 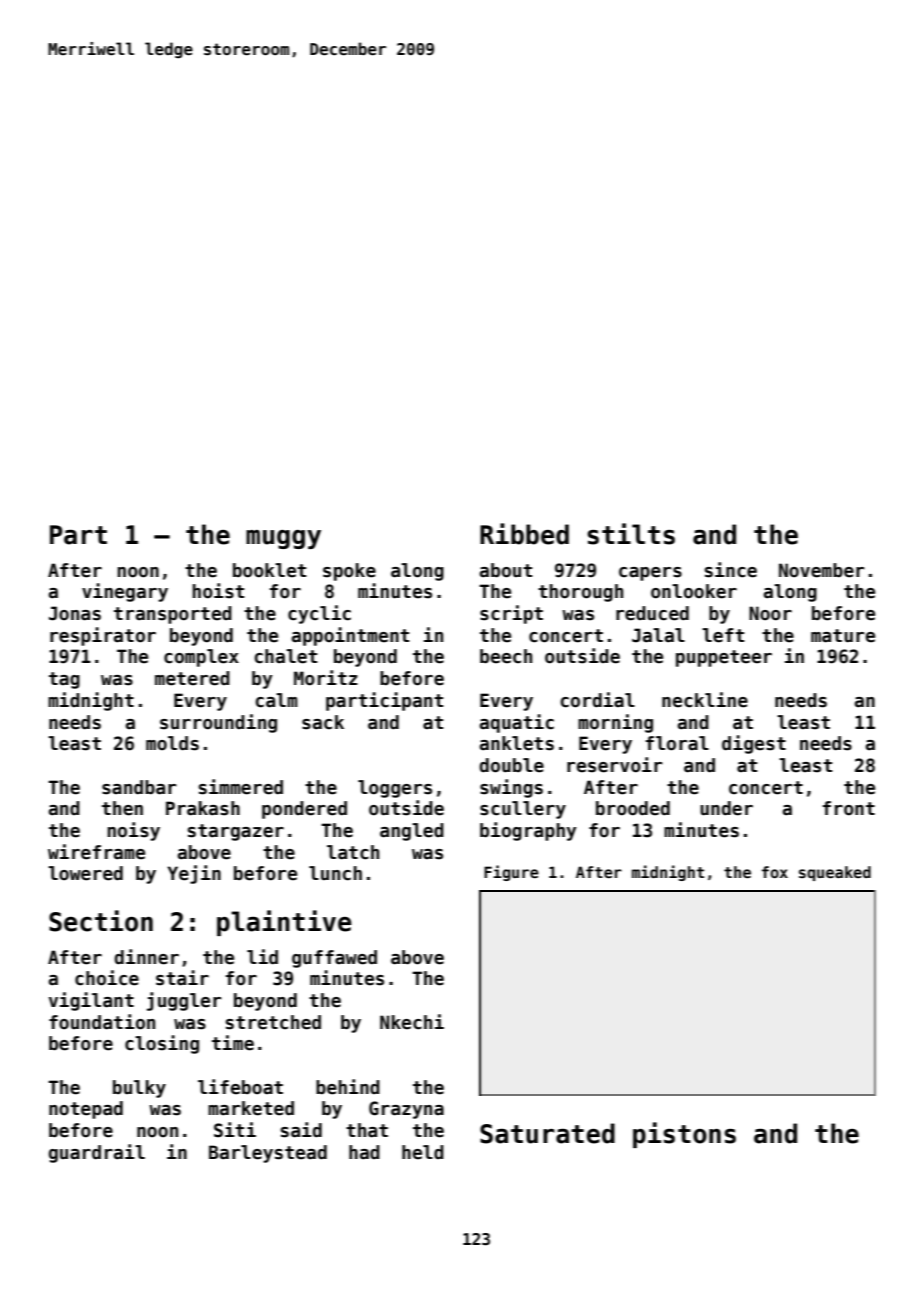 I want to click on Ribbed, so click(x=524, y=534).
